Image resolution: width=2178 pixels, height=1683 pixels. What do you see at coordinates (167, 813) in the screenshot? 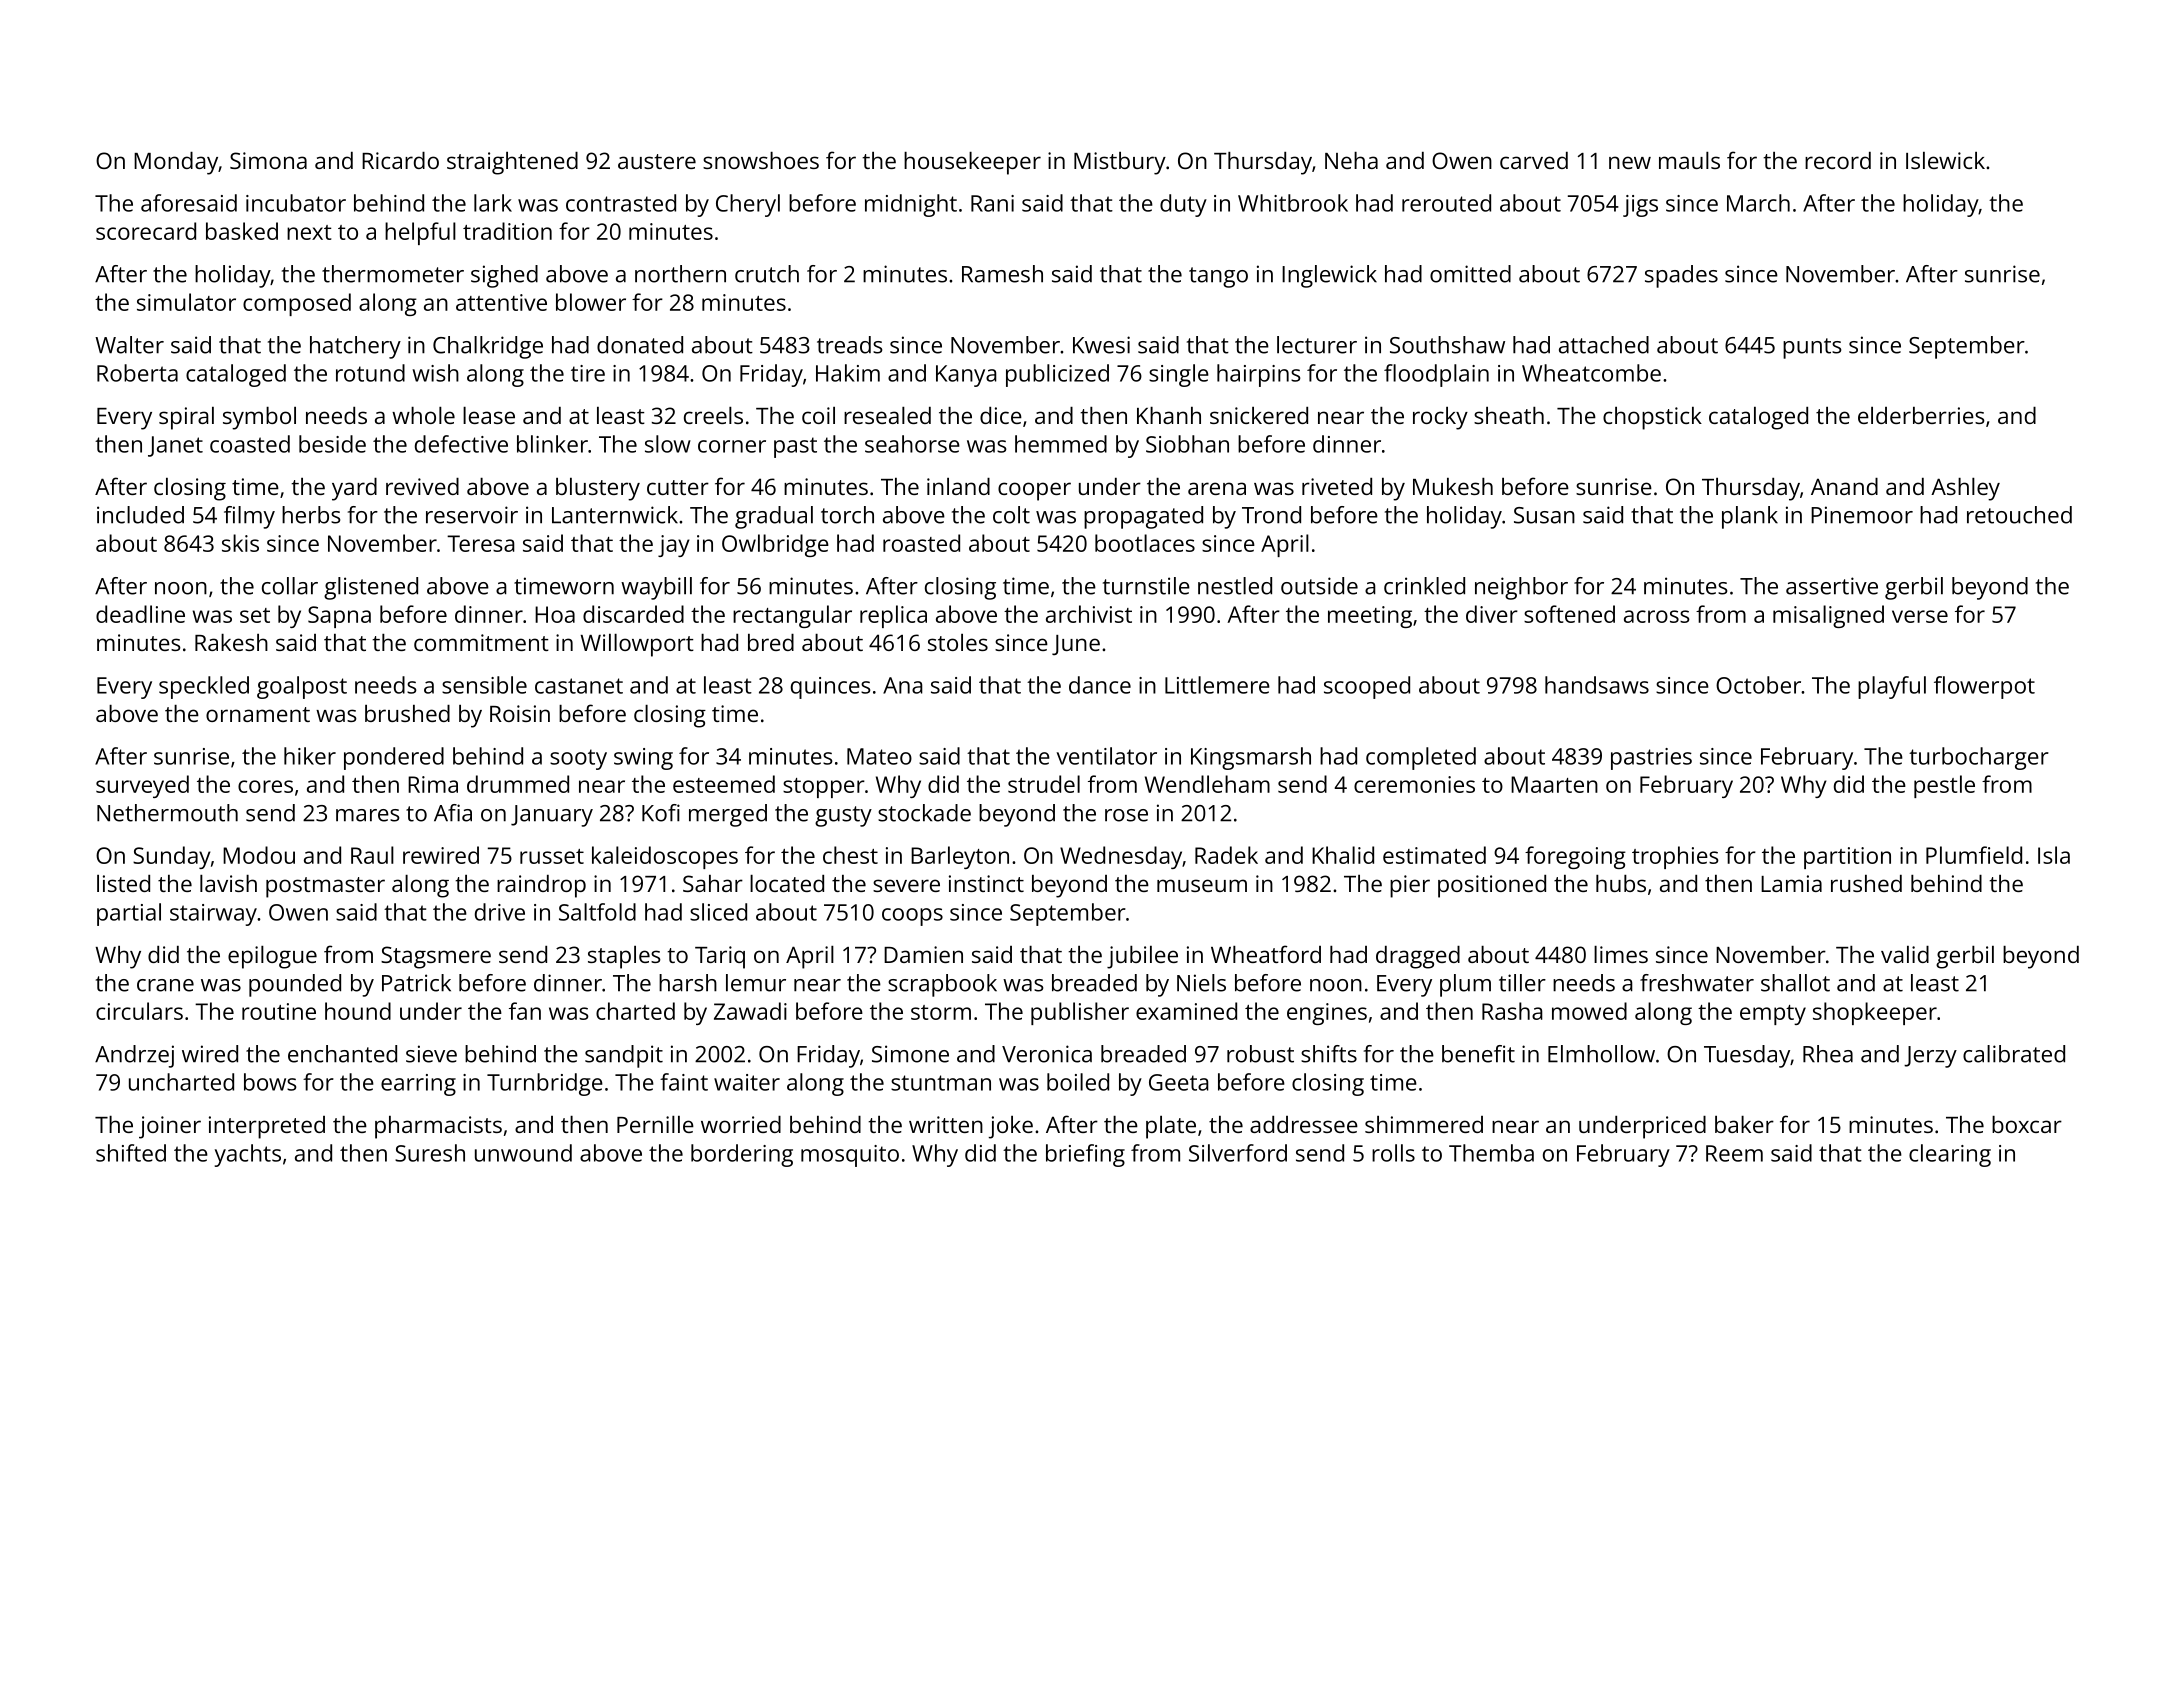
I see `Nethermouth` at bounding box center [167, 813].
